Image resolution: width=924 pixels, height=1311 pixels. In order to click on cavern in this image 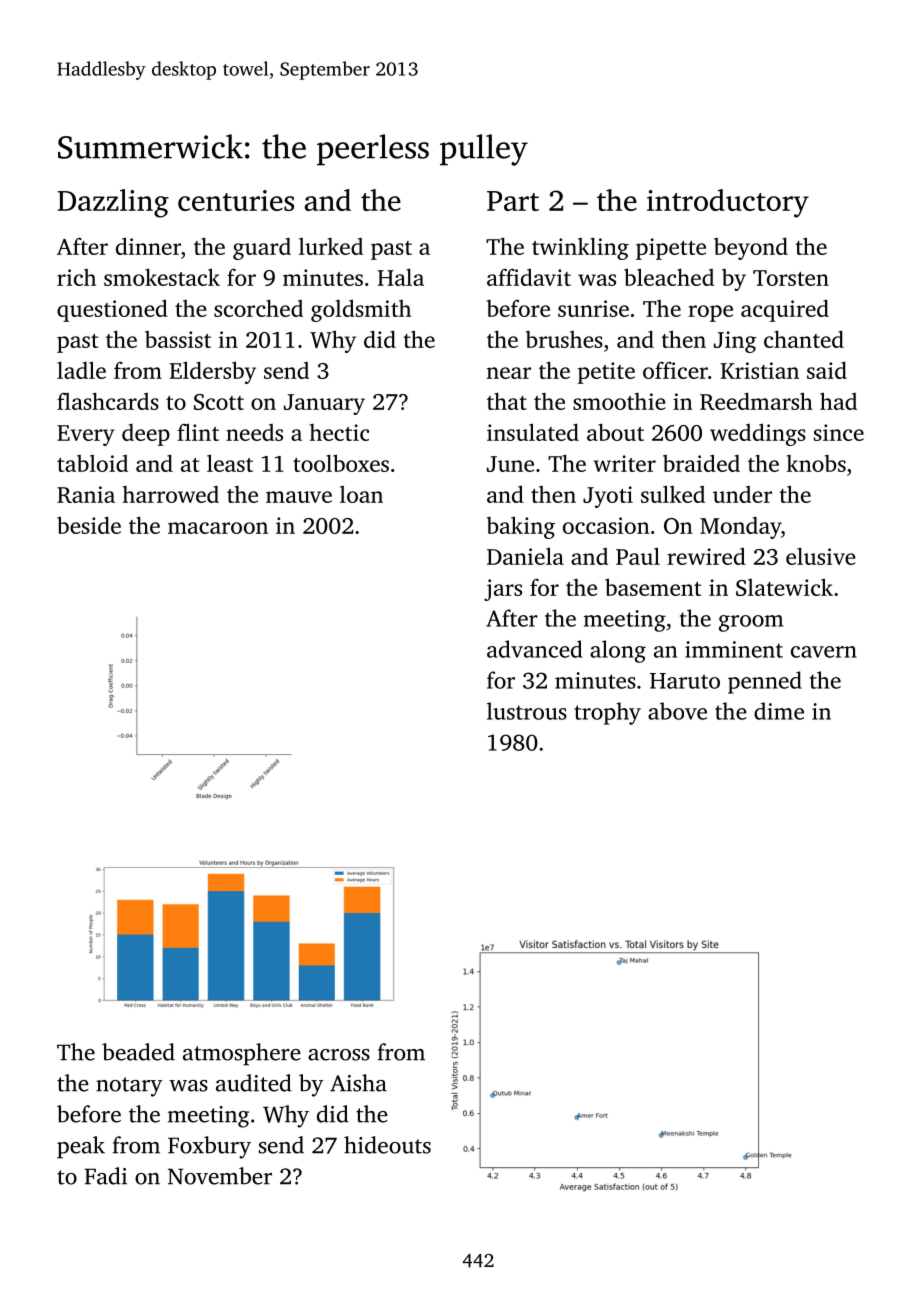, I will do `click(824, 652)`.
